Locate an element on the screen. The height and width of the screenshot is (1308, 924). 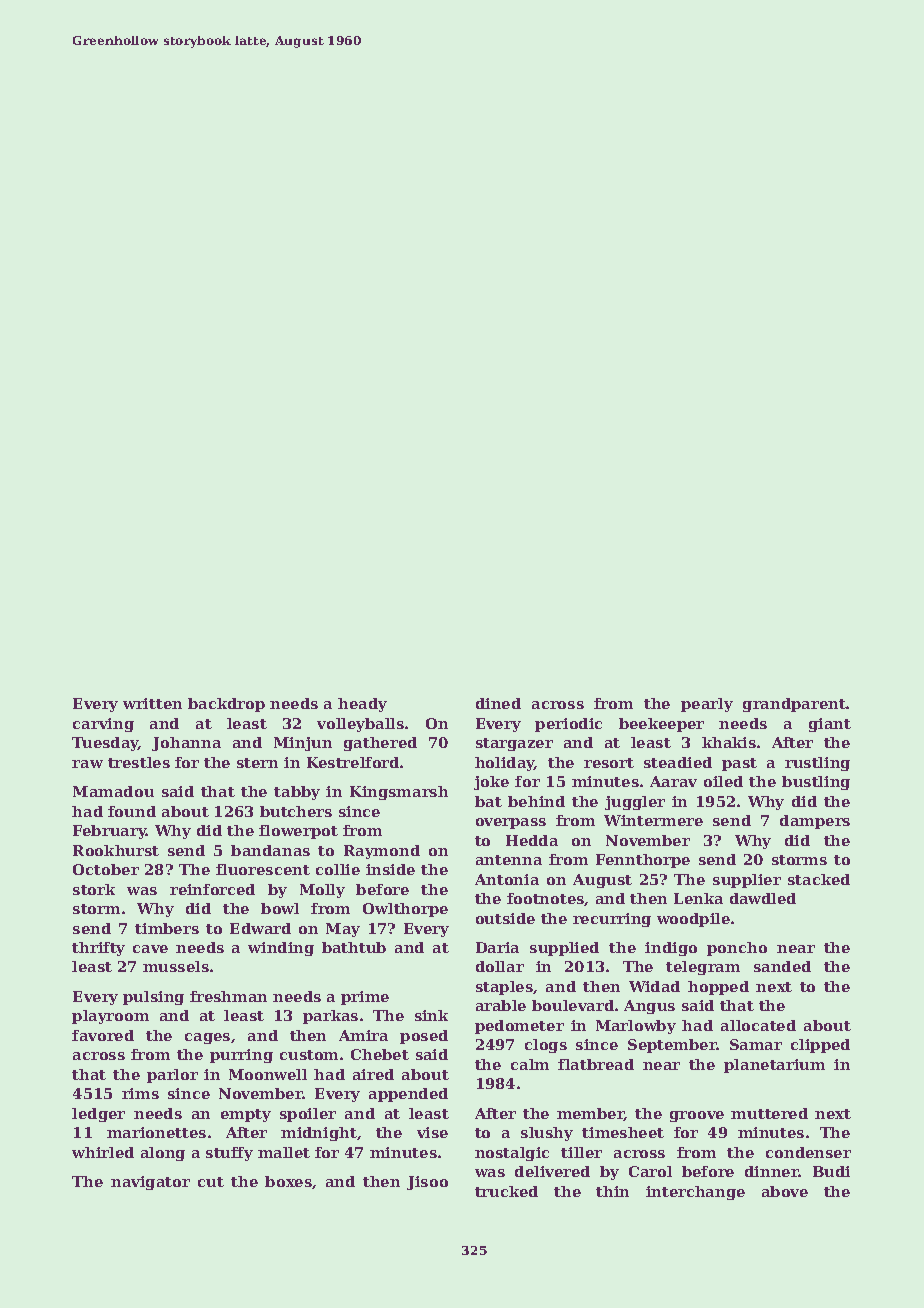
Kingsmarsh is located at coordinates (399, 793).
